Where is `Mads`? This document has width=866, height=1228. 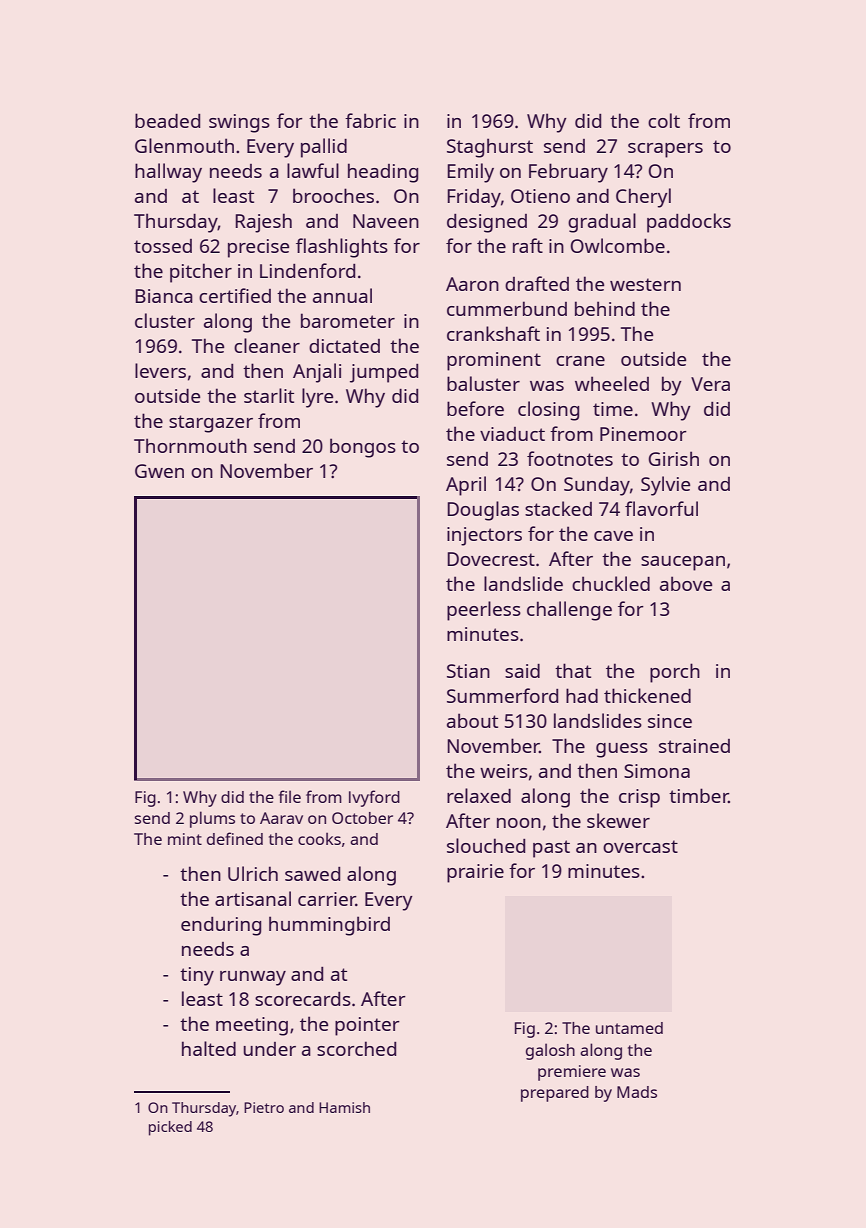 Mads is located at coordinates (637, 1092).
